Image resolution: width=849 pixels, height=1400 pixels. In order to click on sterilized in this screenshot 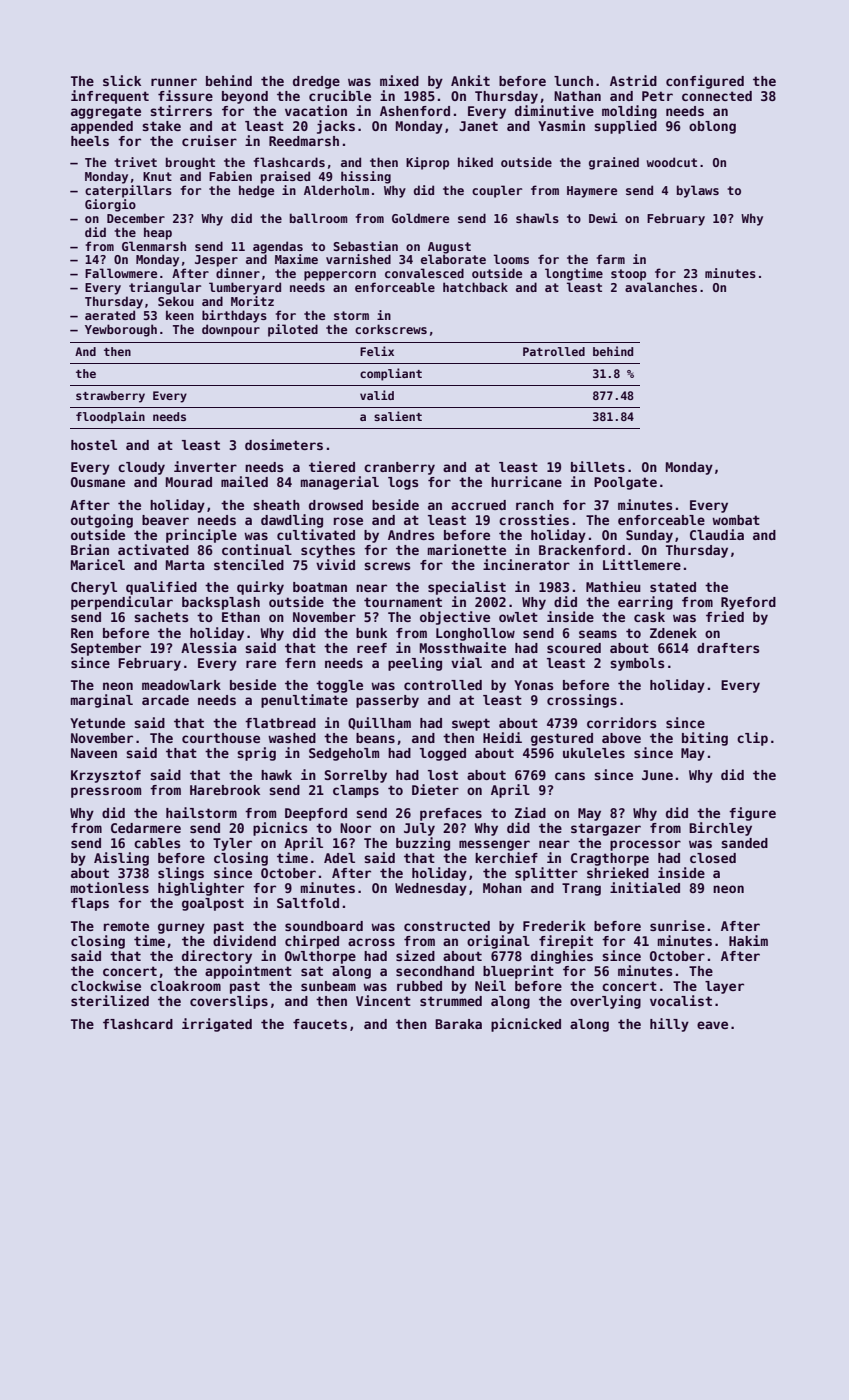, I will do `click(110, 1000)`.
